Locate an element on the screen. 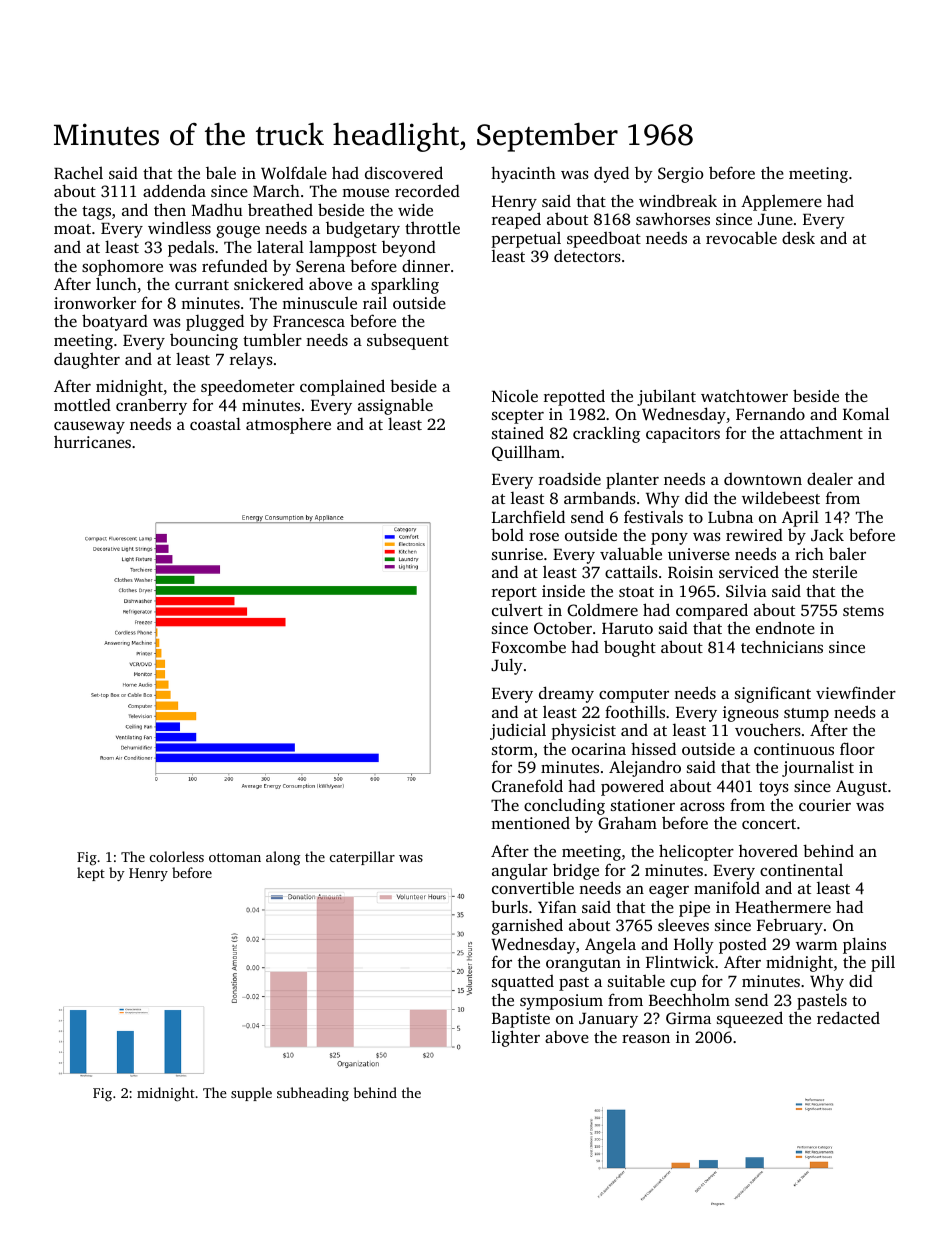 This screenshot has height=1233, width=952. vouchers is located at coordinates (768, 729).
